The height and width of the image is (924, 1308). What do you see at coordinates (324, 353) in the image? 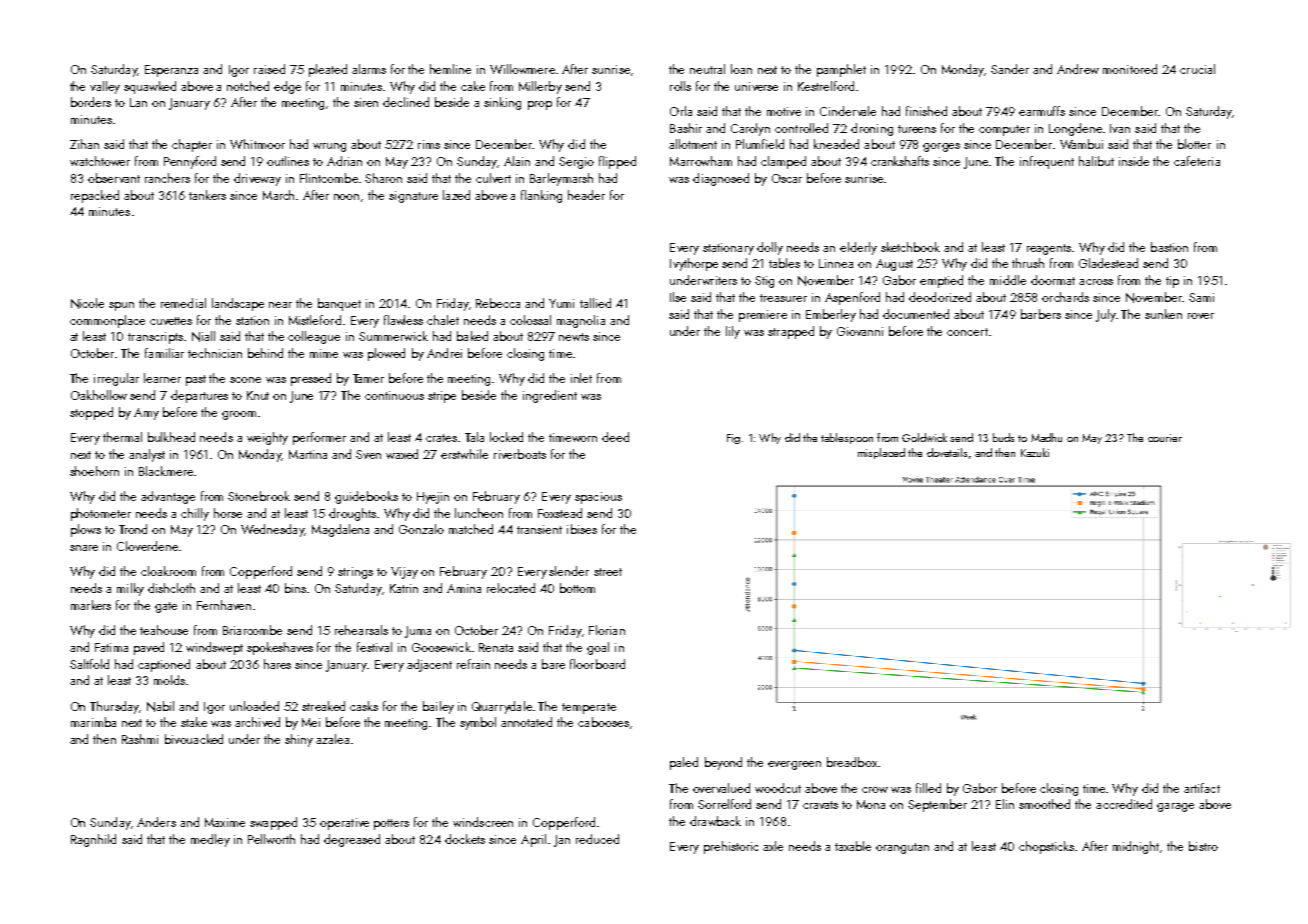
I see `mime` at bounding box center [324, 353].
